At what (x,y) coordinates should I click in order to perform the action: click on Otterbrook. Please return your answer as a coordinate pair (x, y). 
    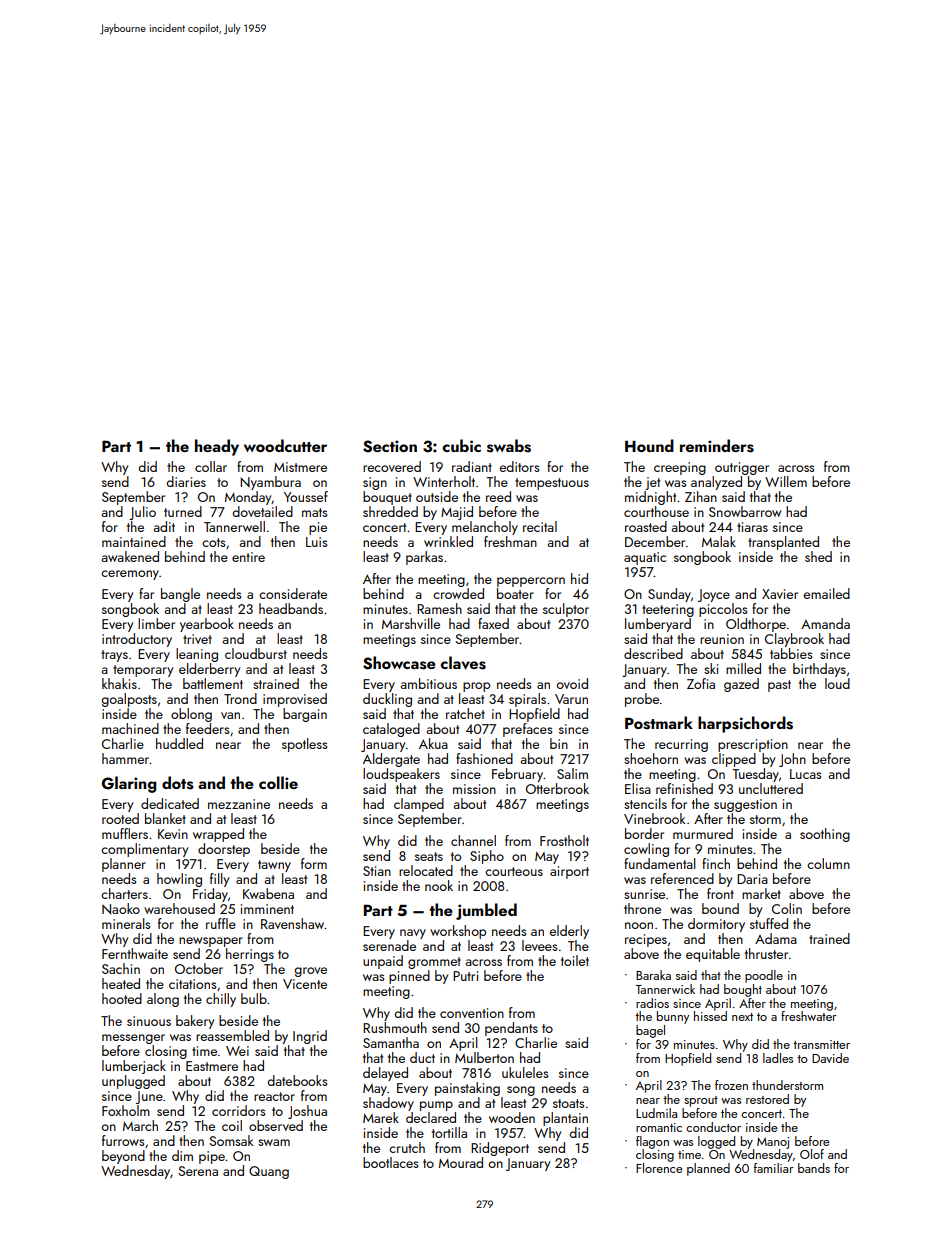
    Looking at the image, I should click on (557, 788).
